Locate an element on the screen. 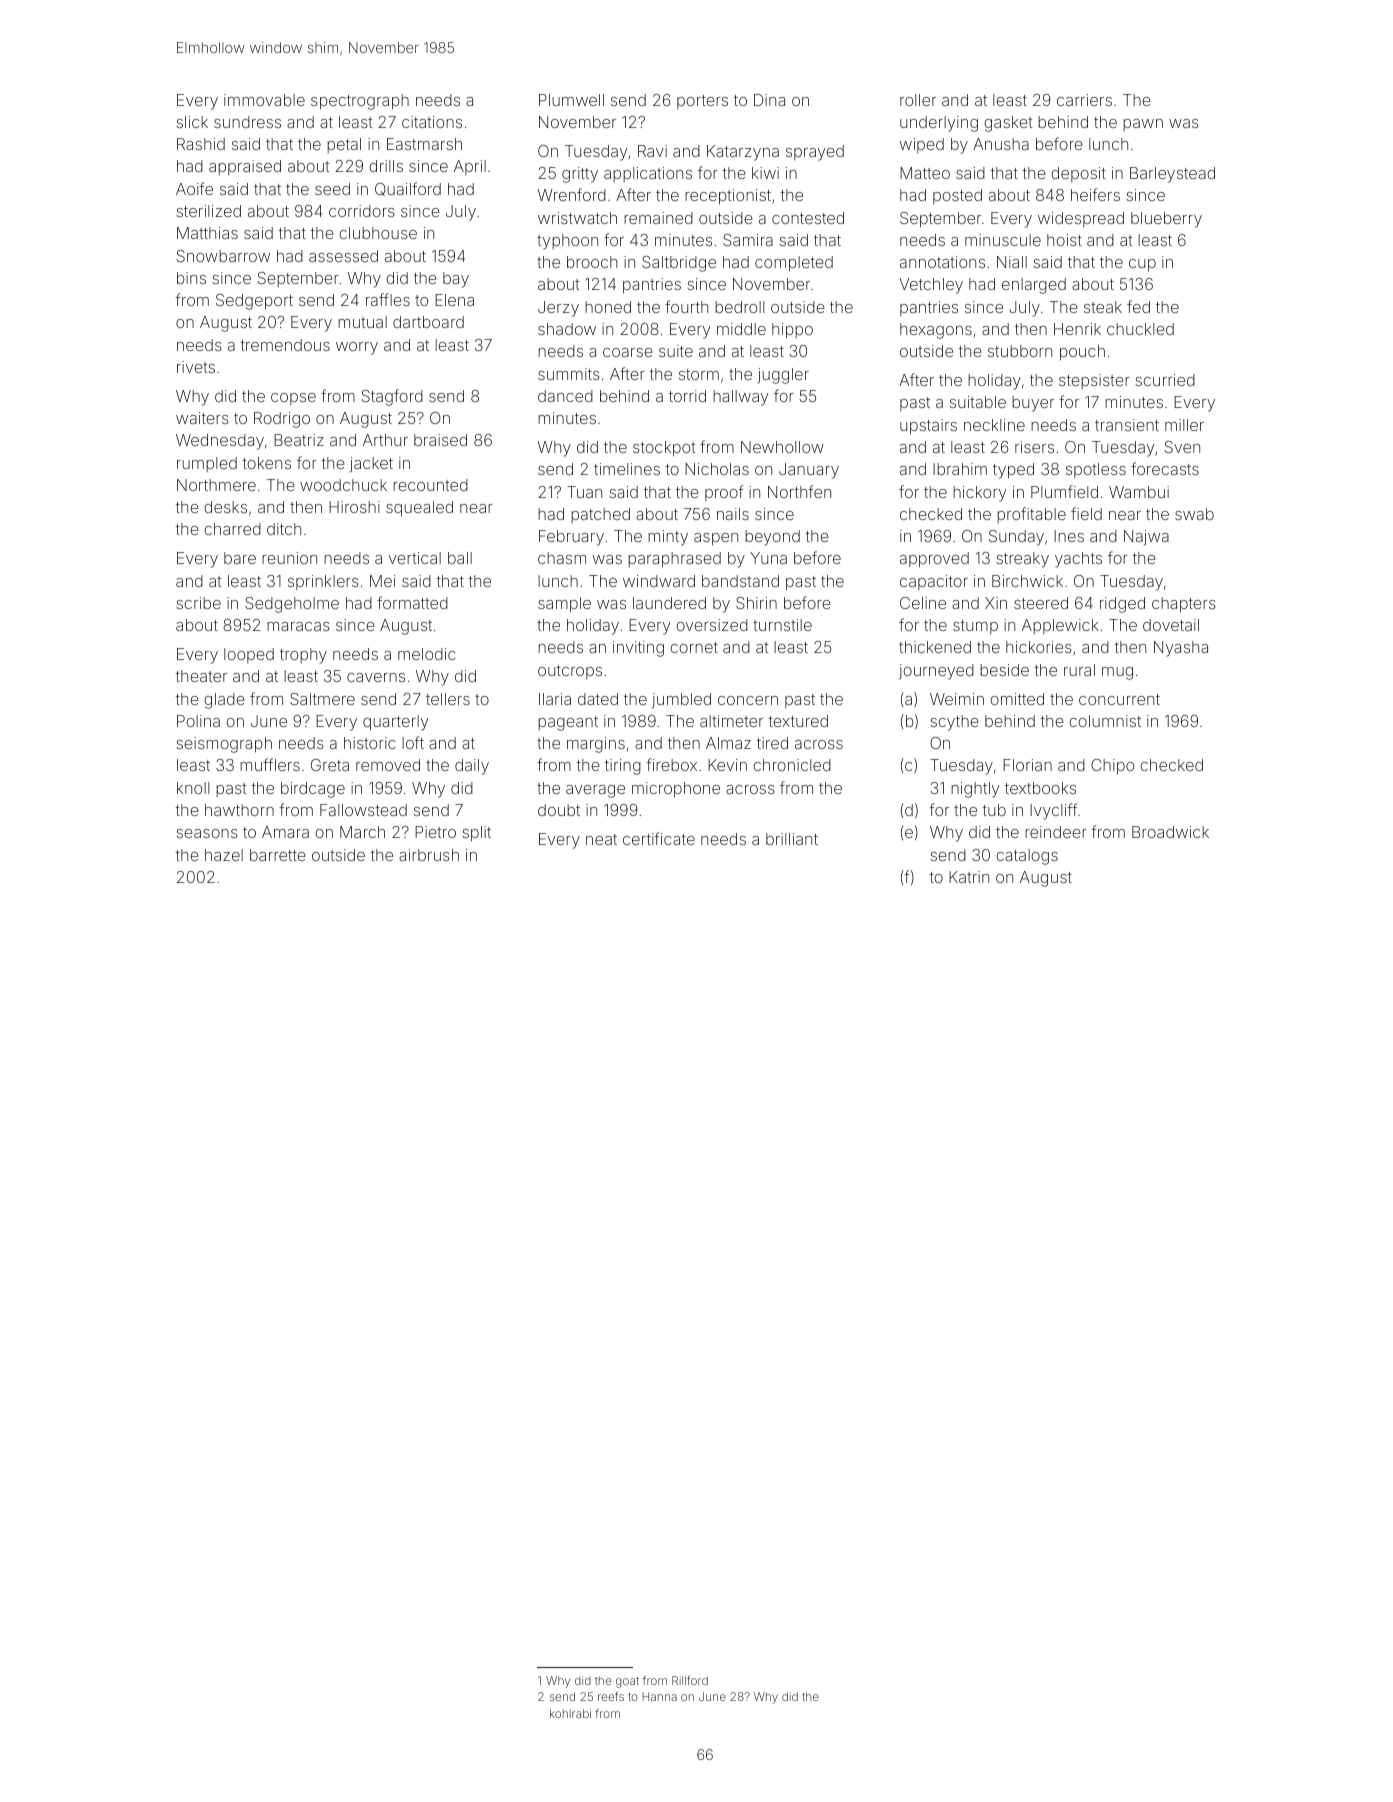 This screenshot has width=1393, height=1802. Katrin is located at coordinates (969, 877).
